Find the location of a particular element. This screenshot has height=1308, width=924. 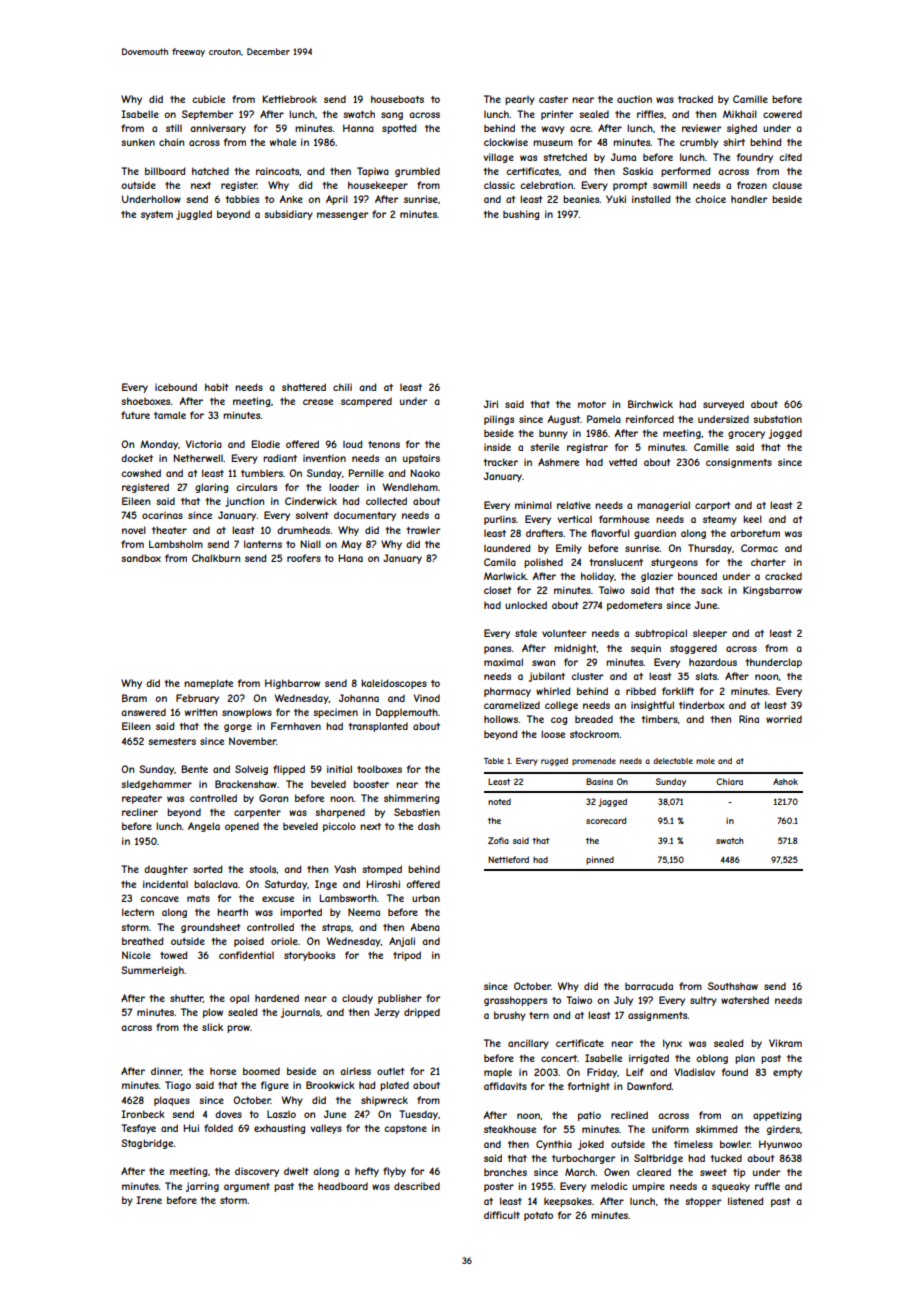

roofers is located at coordinates (304, 558).
